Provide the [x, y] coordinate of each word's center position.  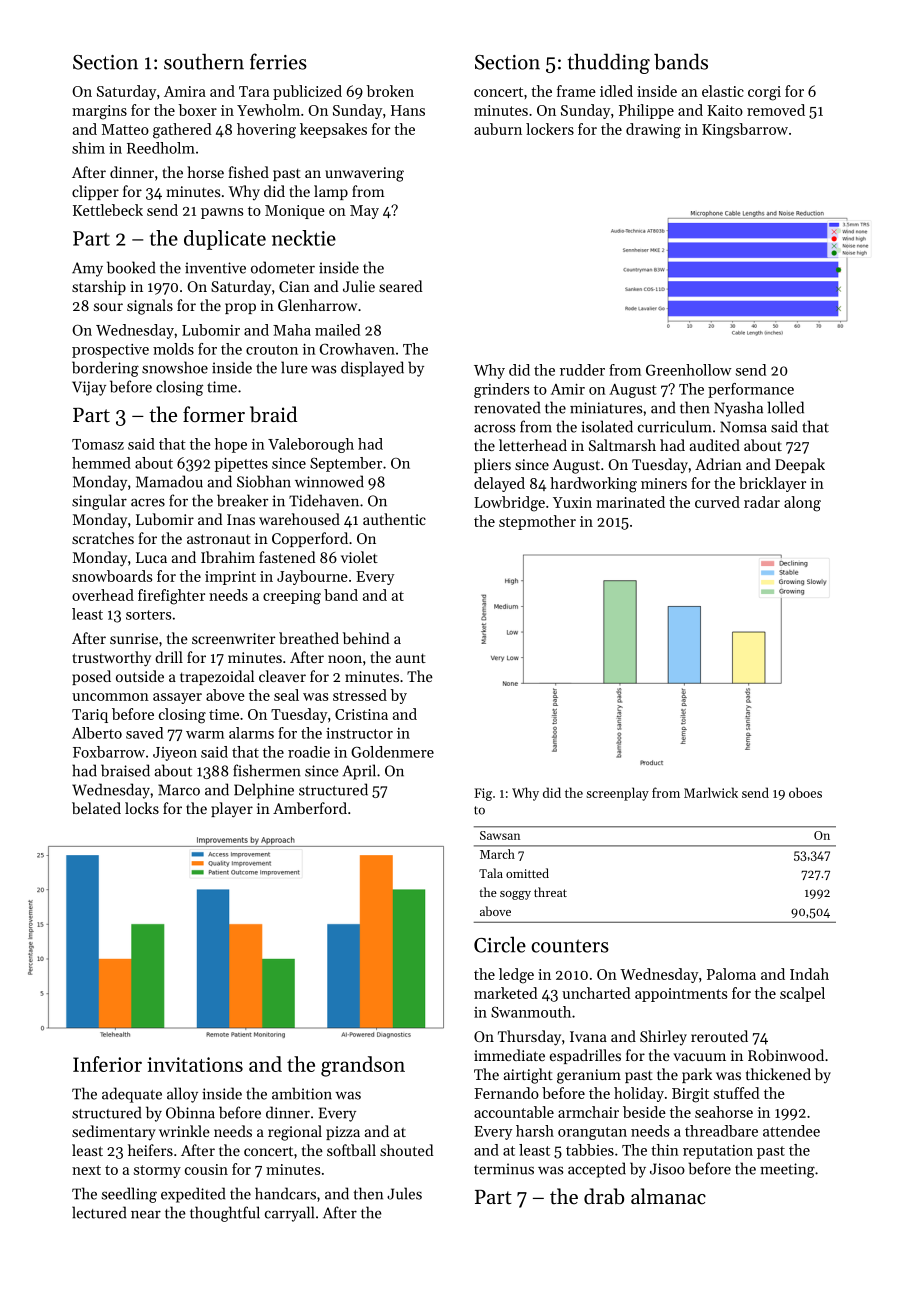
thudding [609, 63]
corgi [764, 93]
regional [295, 1133]
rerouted [719, 1036]
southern [204, 61]
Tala [491, 873]
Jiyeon [175, 754]
